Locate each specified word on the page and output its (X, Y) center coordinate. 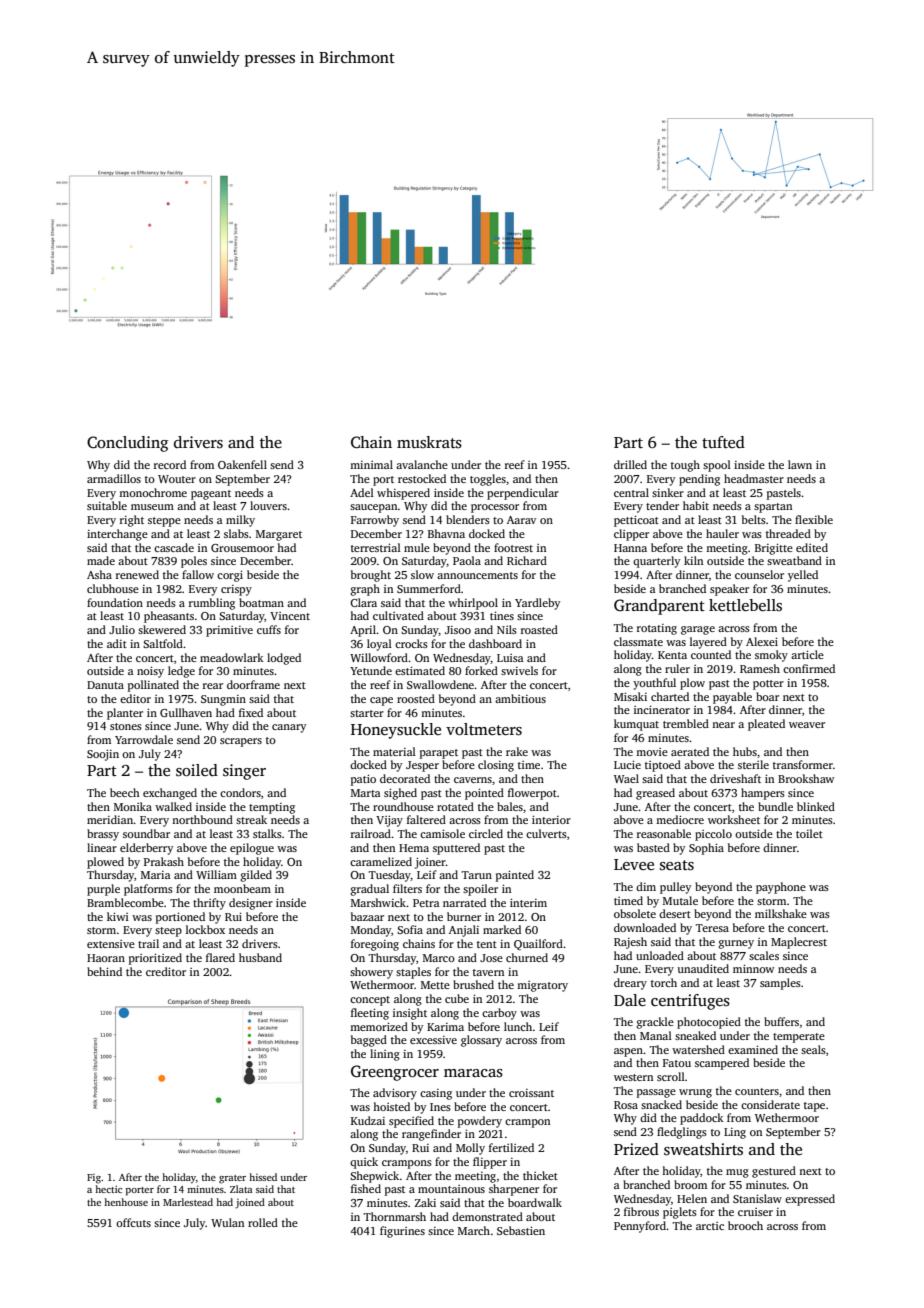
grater (232, 1179)
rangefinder (431, 1135)
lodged (284, 659)
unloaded (660, 955)
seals (813, 1049)
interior (551, 819)
